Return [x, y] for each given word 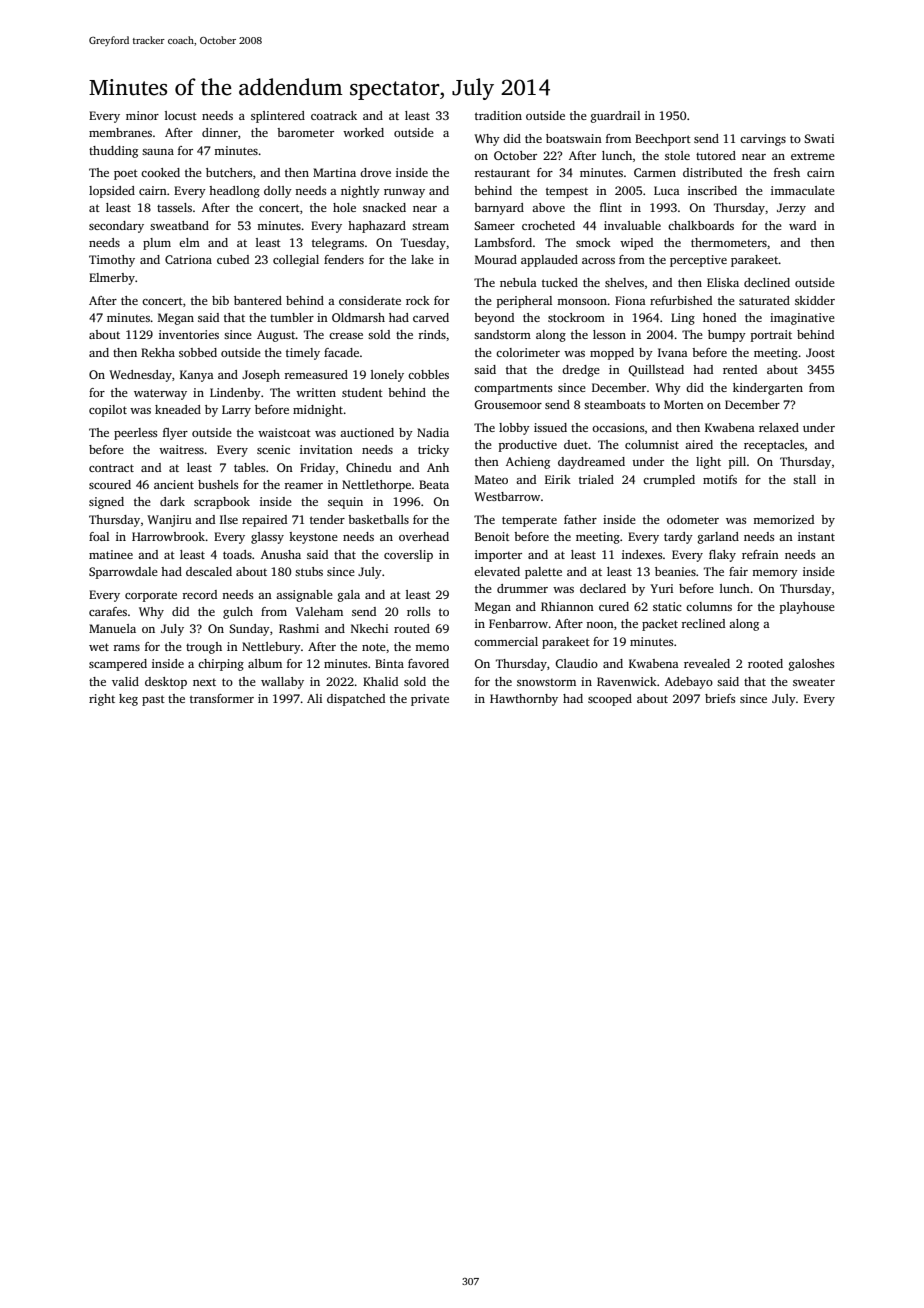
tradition [498, 115]
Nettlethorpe [376, 486]
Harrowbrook [169, 536]
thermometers [729, 242]
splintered [278, 117]
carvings [763, 140]
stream [430, 226]
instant [816, 536]
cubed [233, 259]
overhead [424, 536]
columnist [652, 444]
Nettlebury [271, 648]
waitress [181, 449]
